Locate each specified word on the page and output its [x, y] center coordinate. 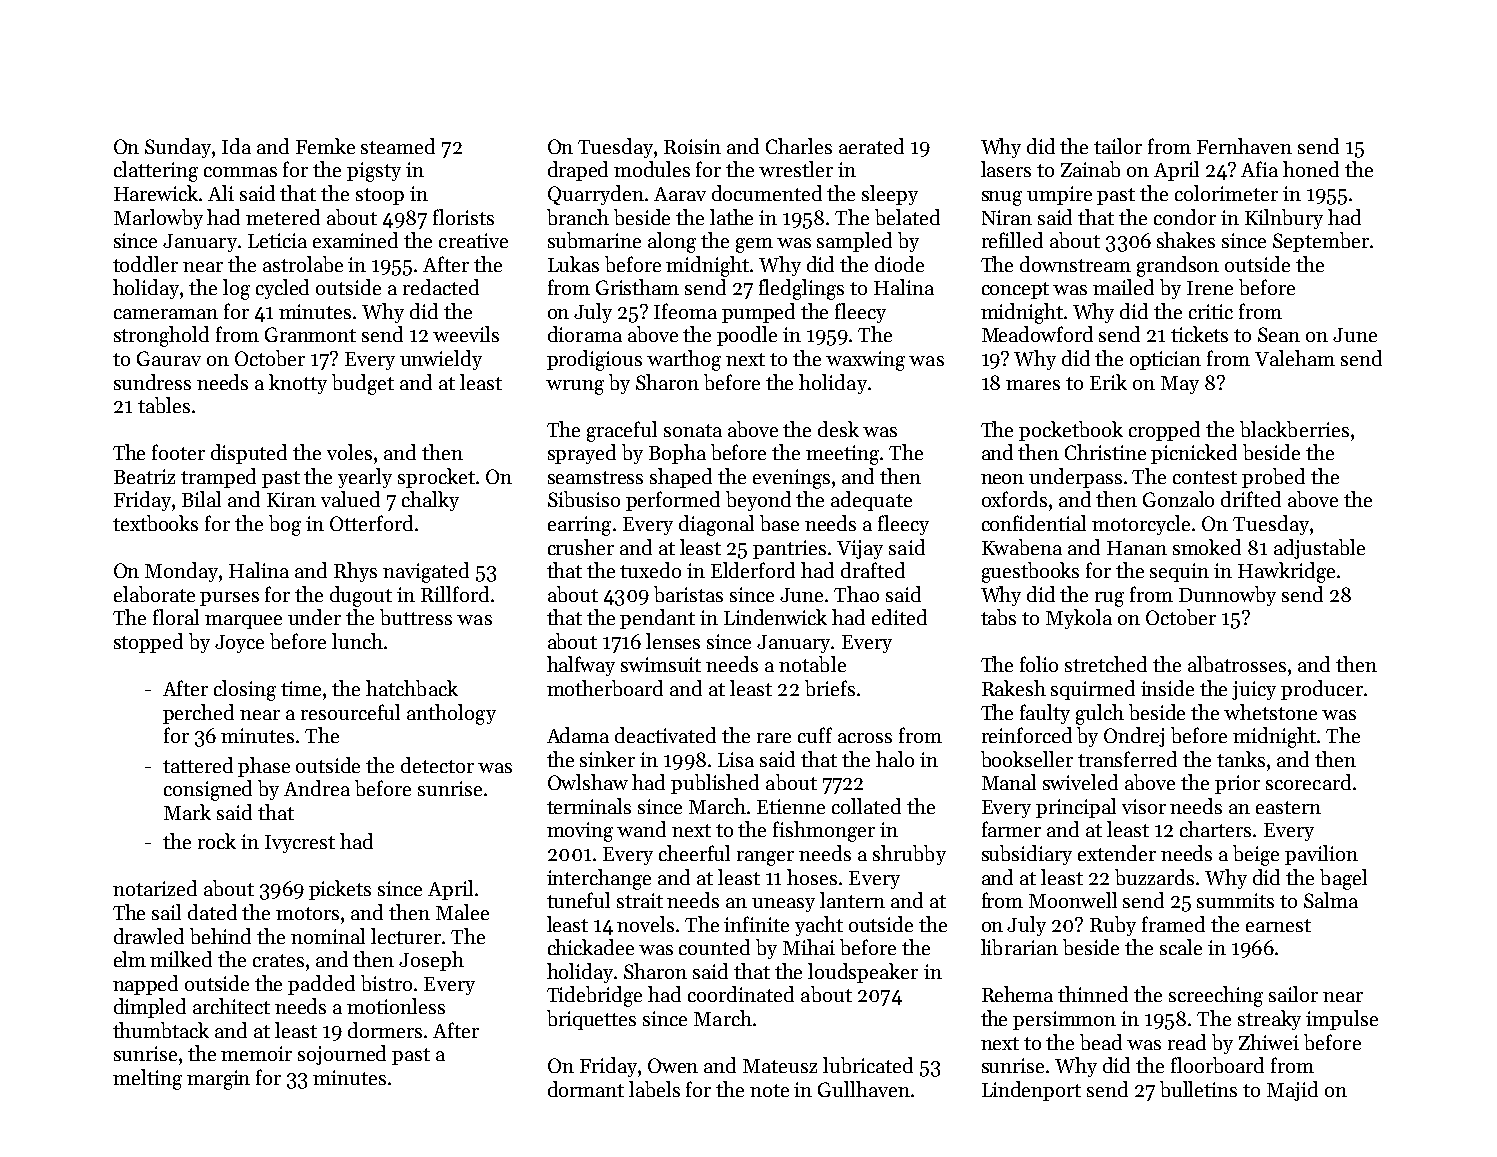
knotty [298, 384]
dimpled [150, 1008]
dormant [586, 1089]
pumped [758, 313]
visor [1144, 806]
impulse [1342, 1020]
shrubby [909, 855]
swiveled [1080, 782]
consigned [208, 790]
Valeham [1295, 358]
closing [245, 690]
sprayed [582, 454]
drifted [1251, 499]
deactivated [665, 735]
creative [473, 240]
